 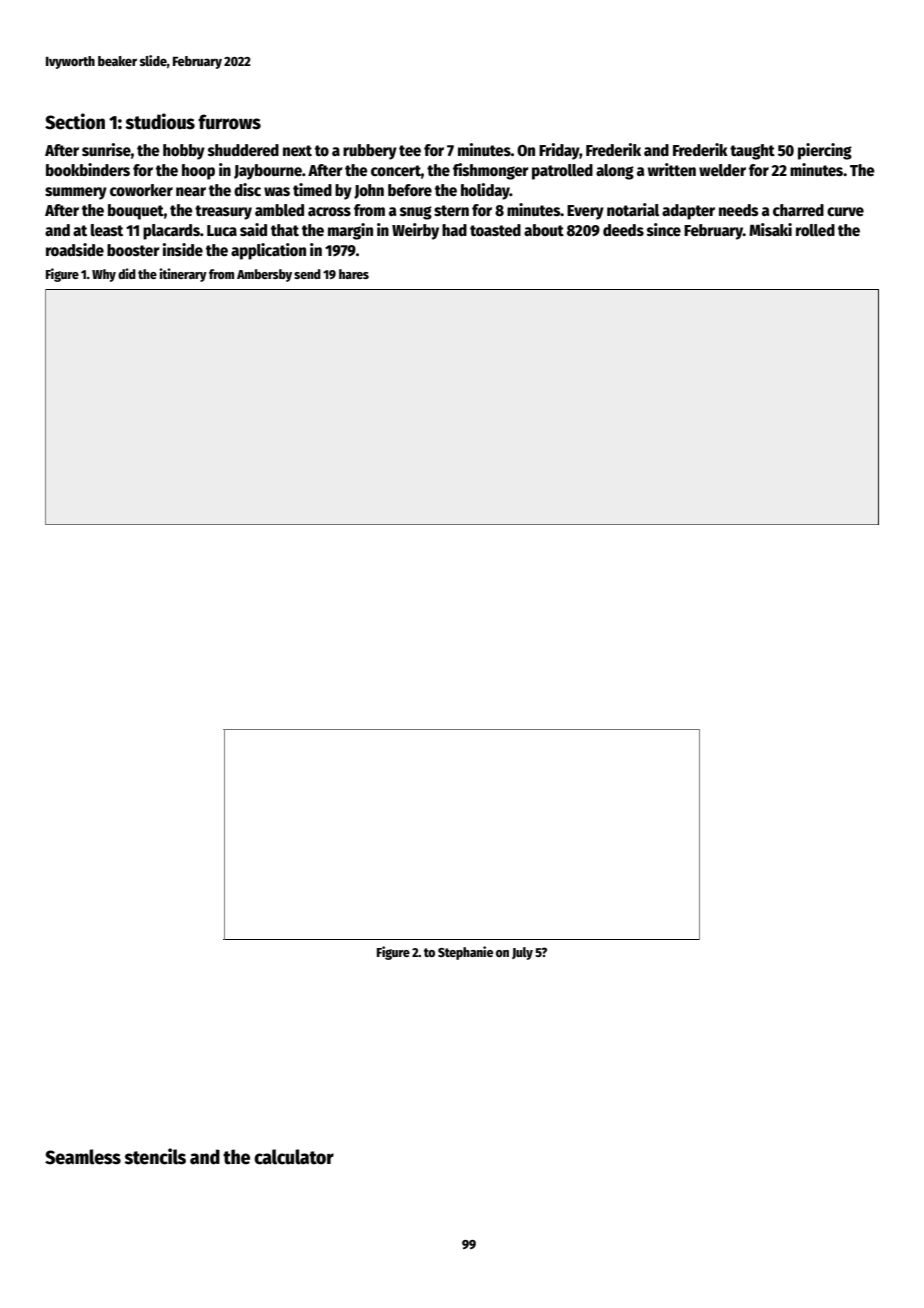 What do you see at coordinates (83, 1157) in the screenshot?
I see `Seamless` at bounding box center [83, 1157].
